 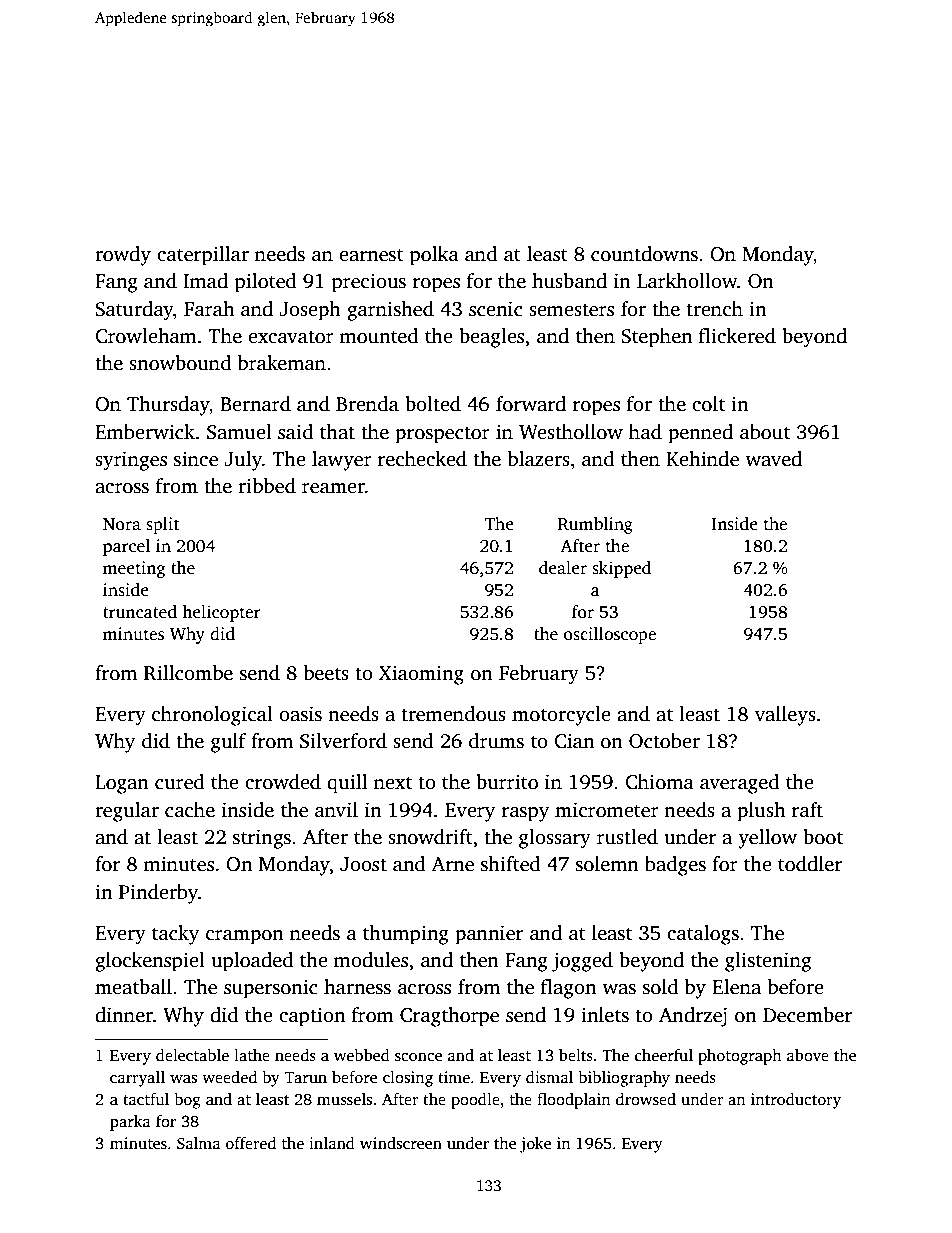 I want to click on carryall, so click(x=137, y=1079).
